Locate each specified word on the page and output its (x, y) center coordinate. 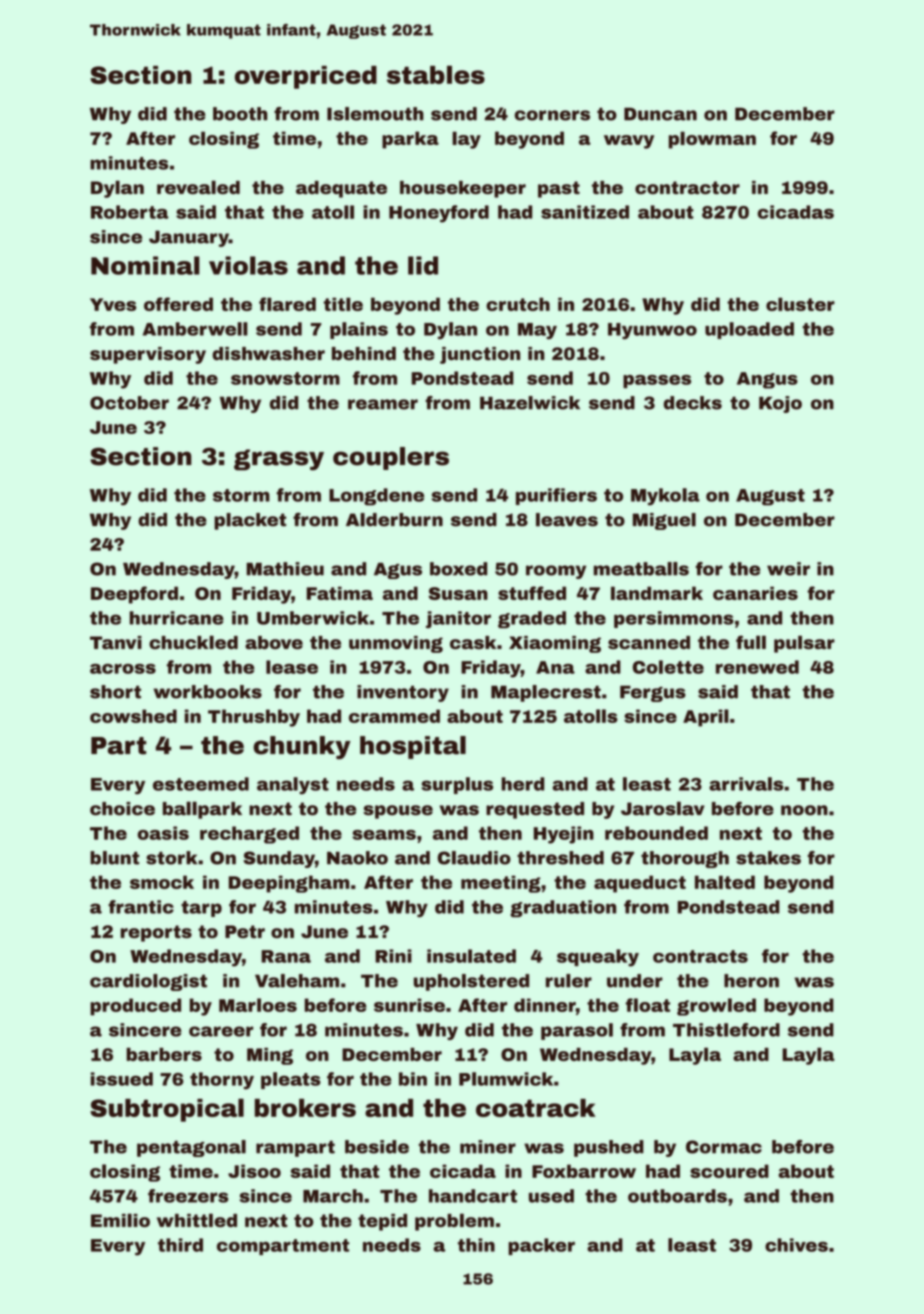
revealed (198, 187)
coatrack (536, 1108)
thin (476, 1245)
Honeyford (439, 214)
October (129, 403)
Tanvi (116, 642)
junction (480, 355)
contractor (687, 187)
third (180, 1245)
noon (804, 810)
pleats (291, 1080)
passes (657, 381)
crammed (394, 716)
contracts (700, 956)
